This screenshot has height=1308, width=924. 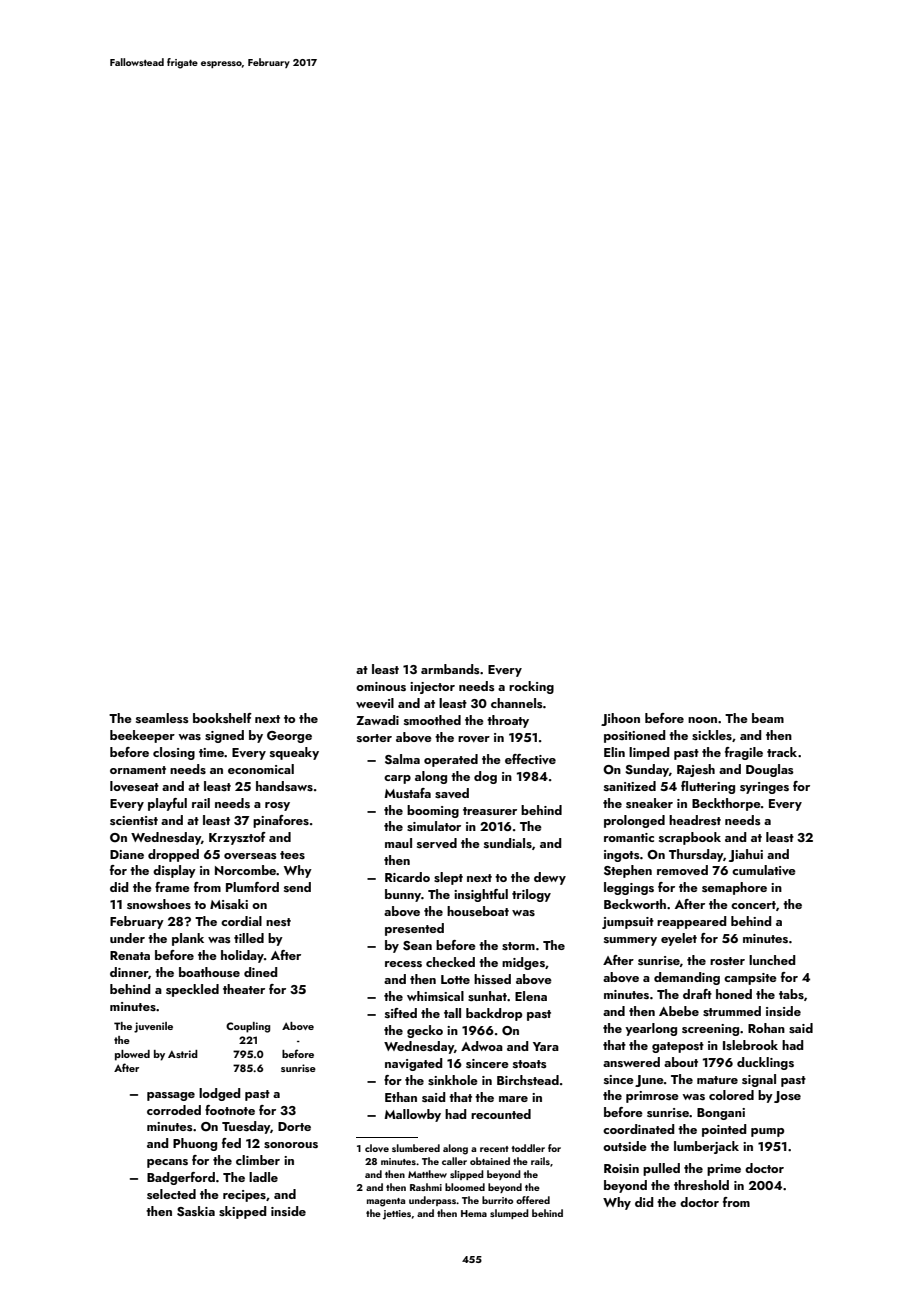 What do you see at coordinates (768, 718) in the screenshot?
I see `beam` at bounding box center [768, 718].
